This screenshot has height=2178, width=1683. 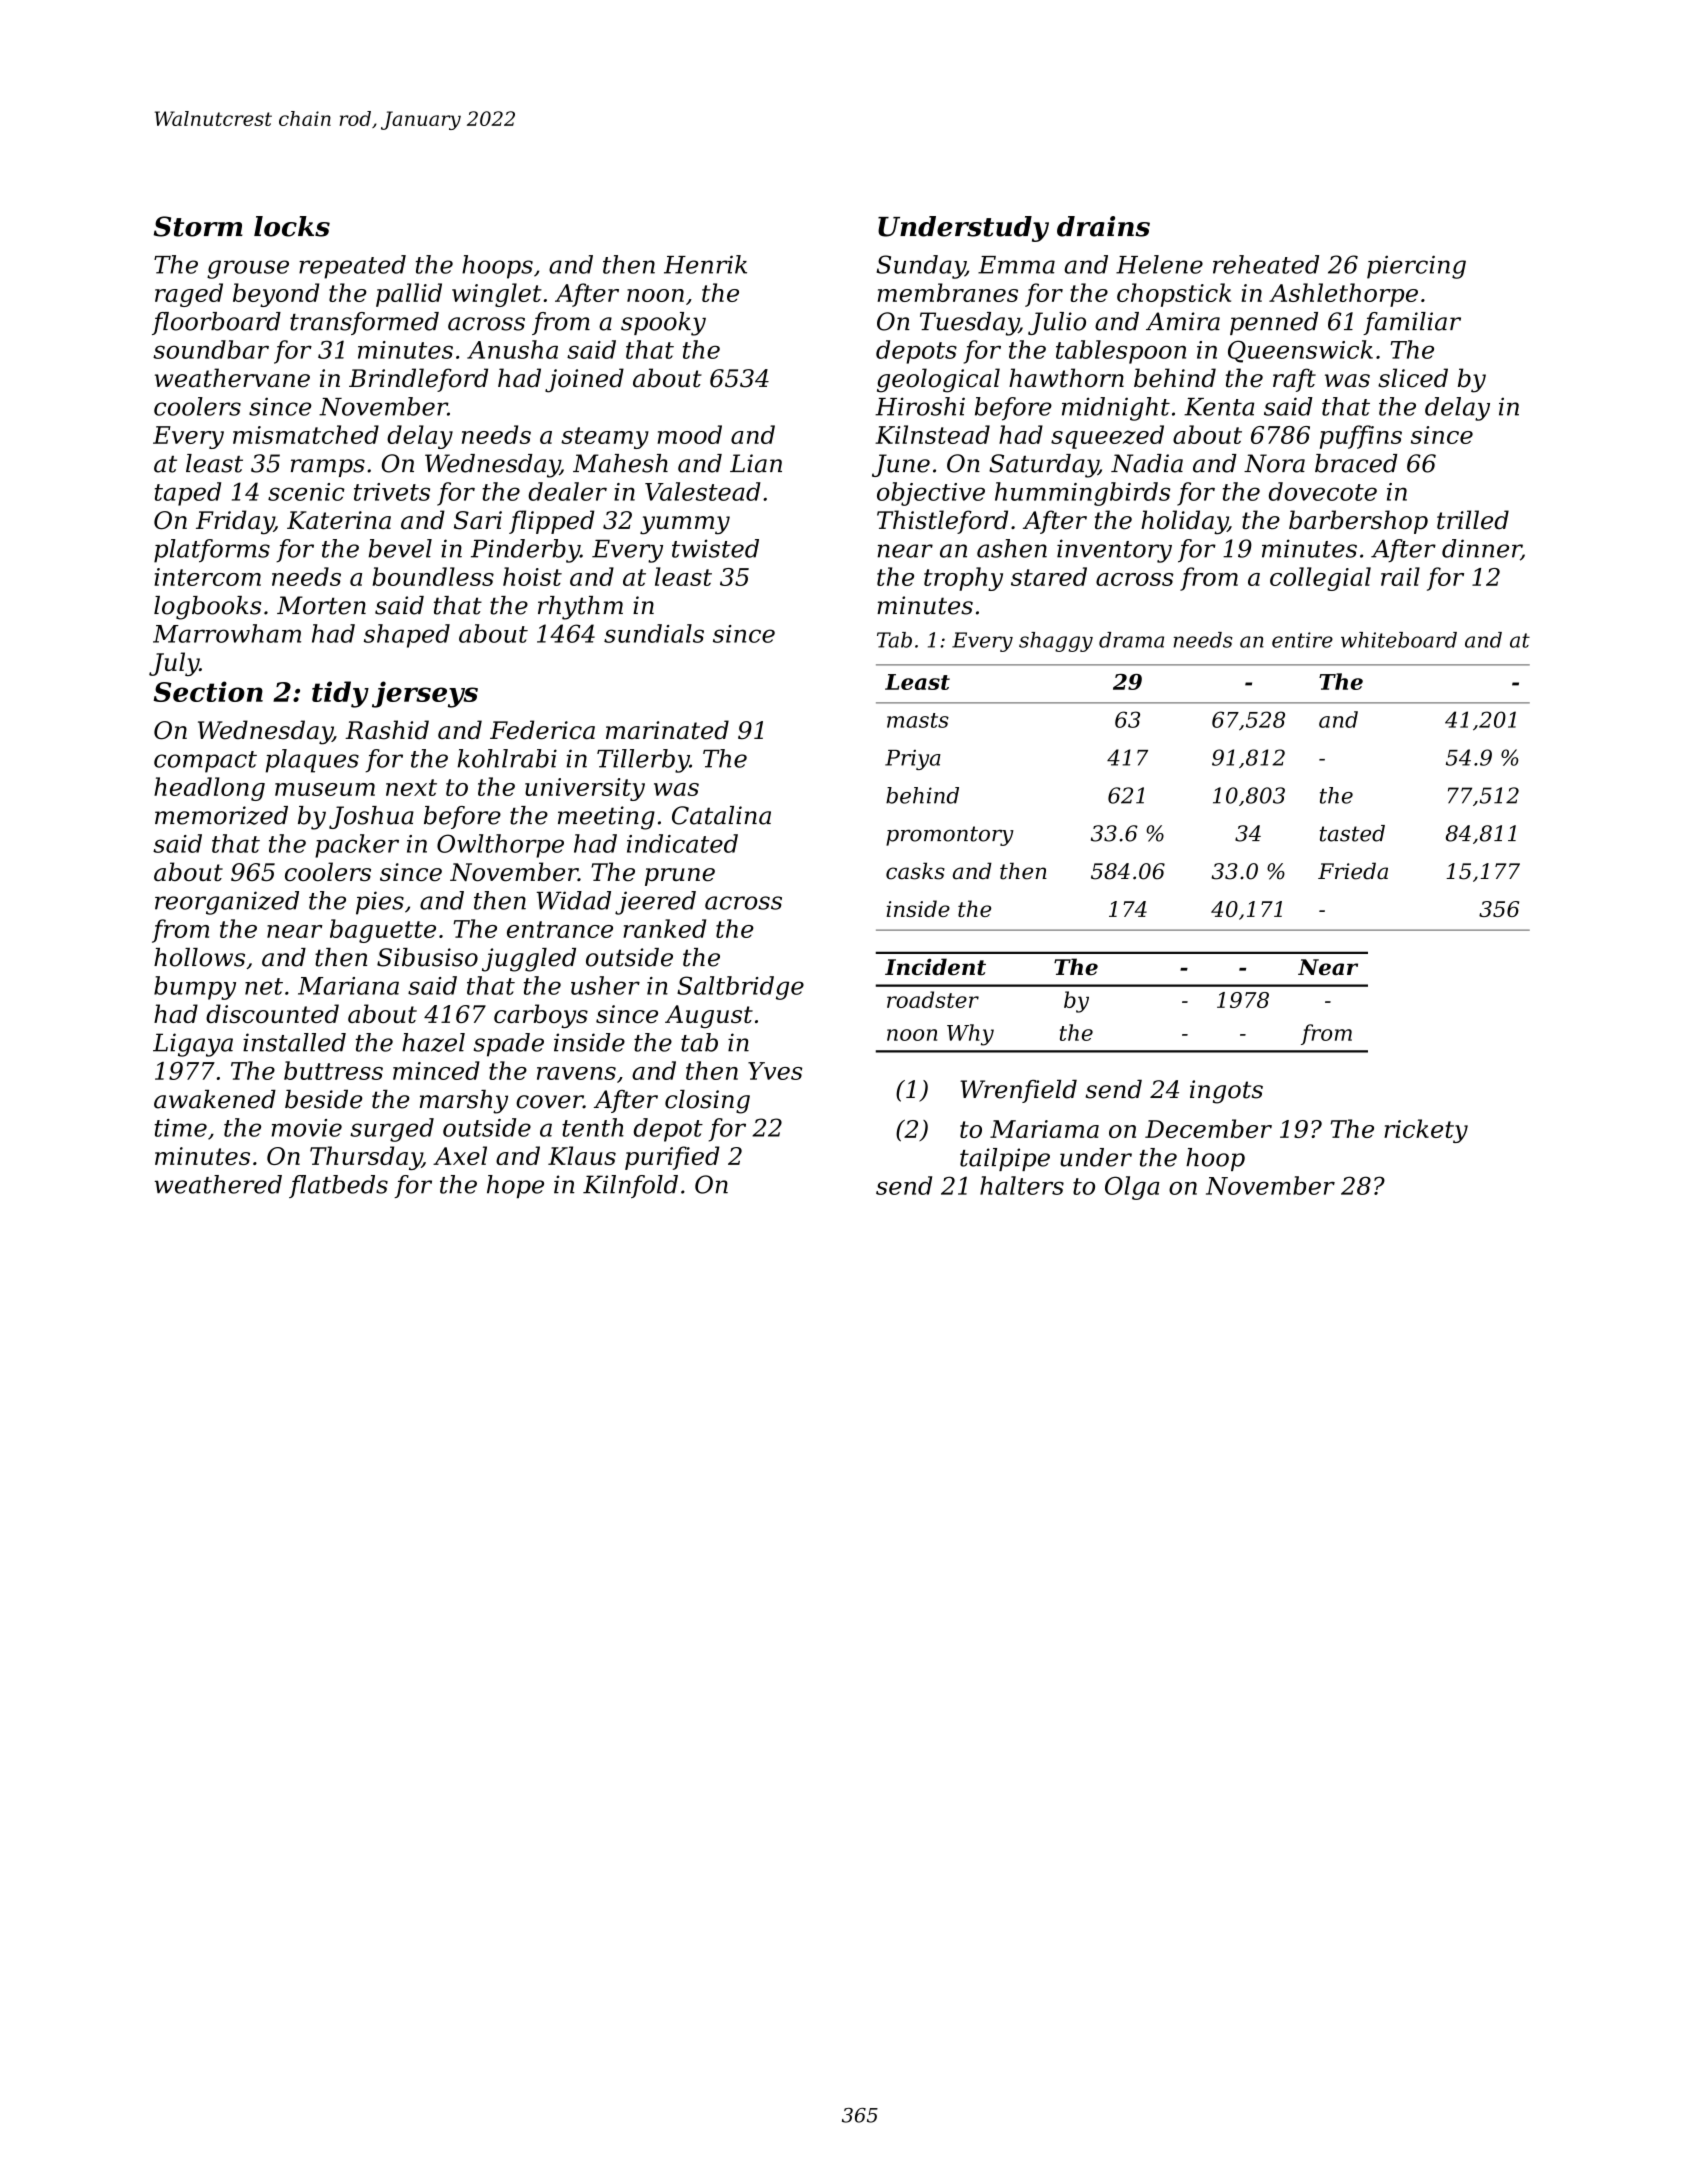 I want to click on Storm, so click(x=198, y=226).
